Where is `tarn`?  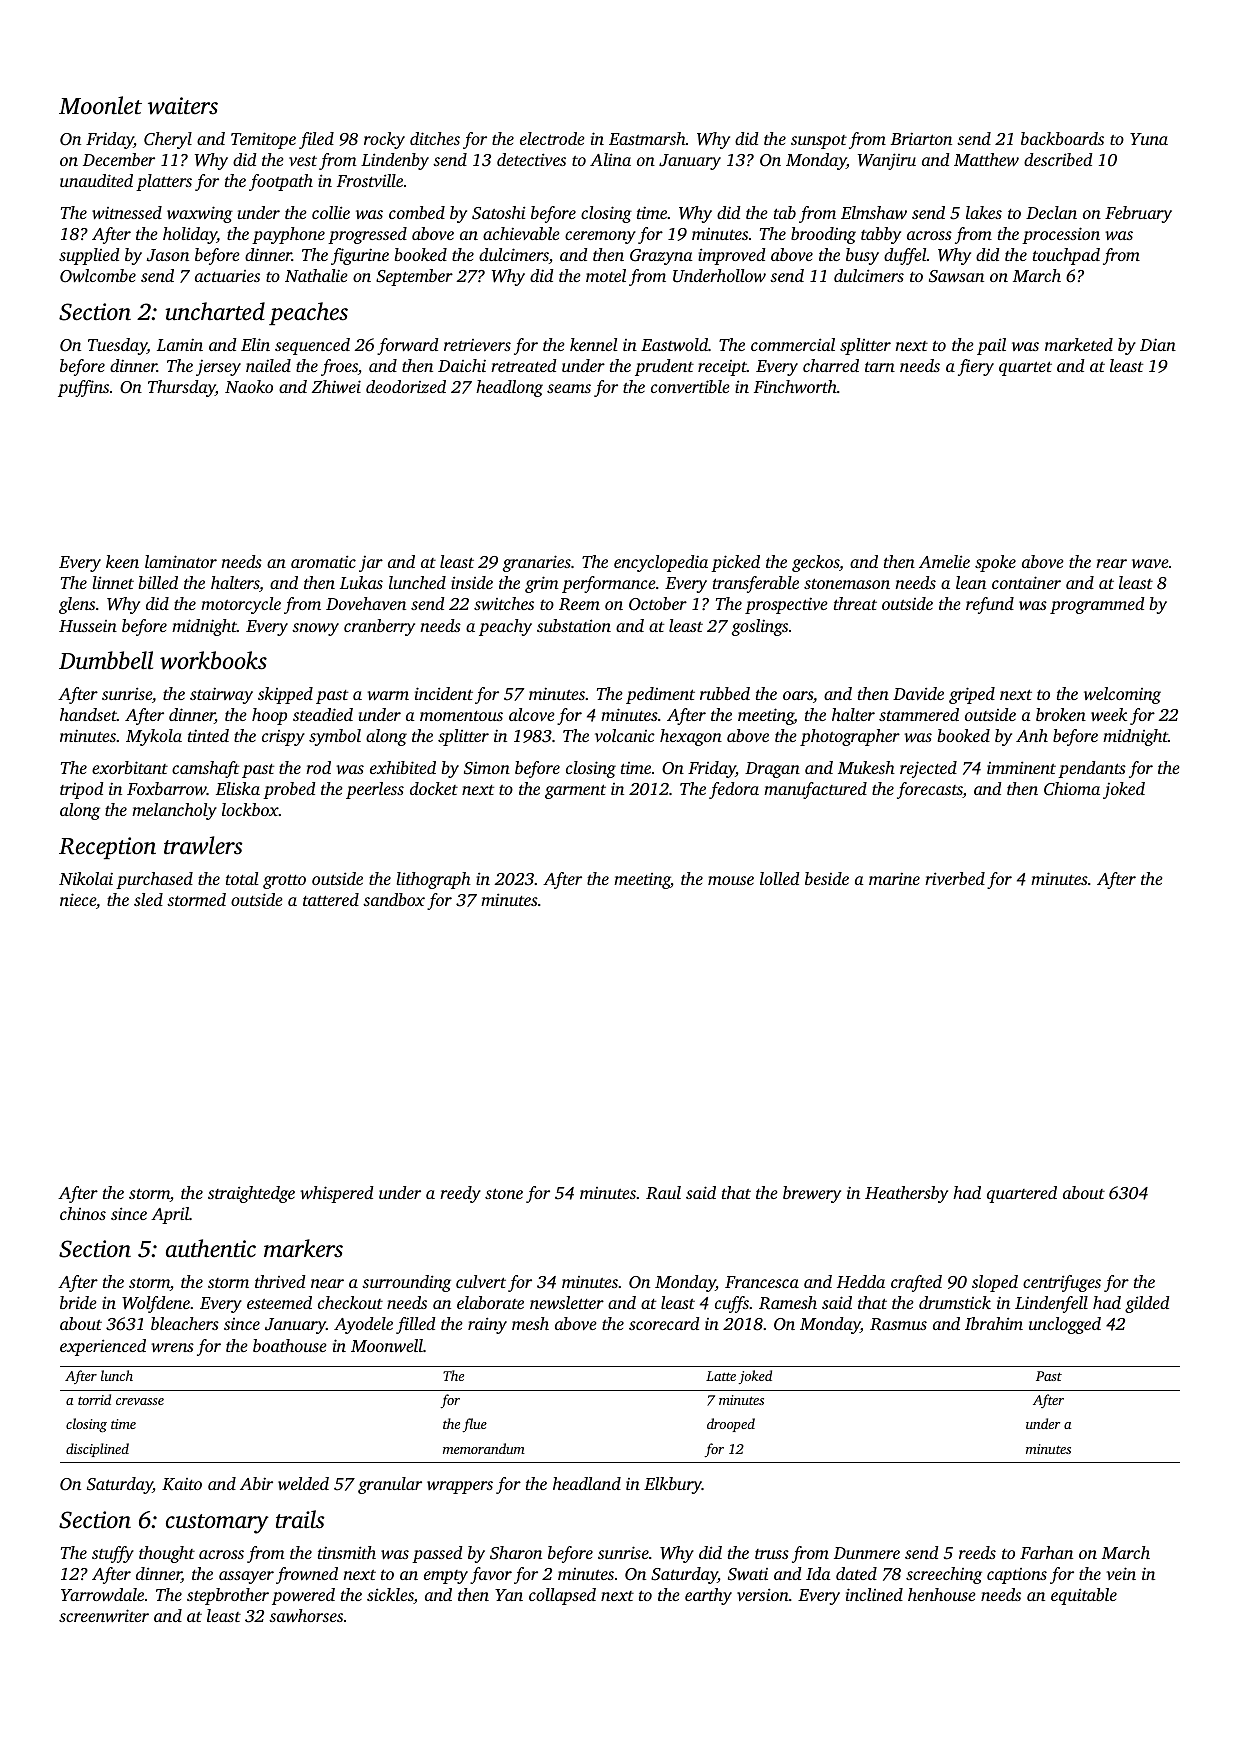
tarn is located at coordinates (880, 367).
